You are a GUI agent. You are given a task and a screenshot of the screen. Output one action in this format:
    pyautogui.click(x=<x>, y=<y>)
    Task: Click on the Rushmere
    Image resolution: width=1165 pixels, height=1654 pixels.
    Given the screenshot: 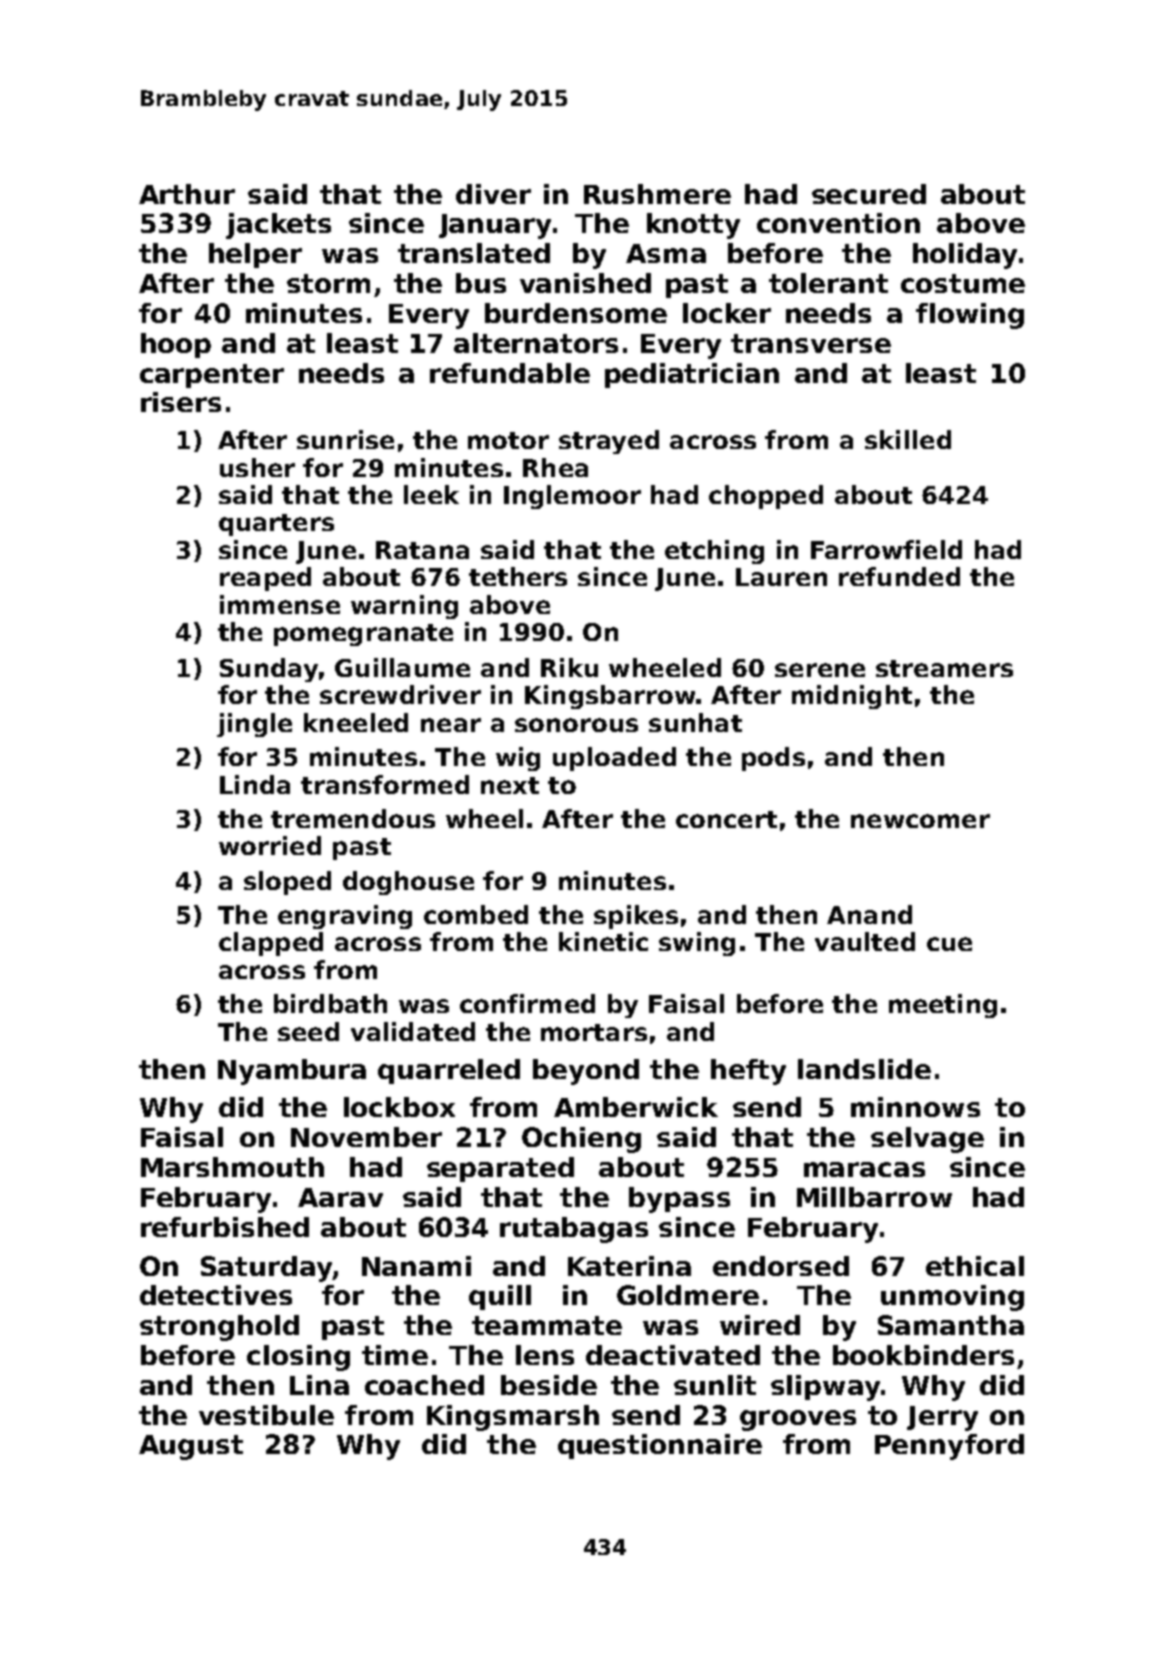 What is the action you would take?
    pyautogui.click(x=657, y=194)
